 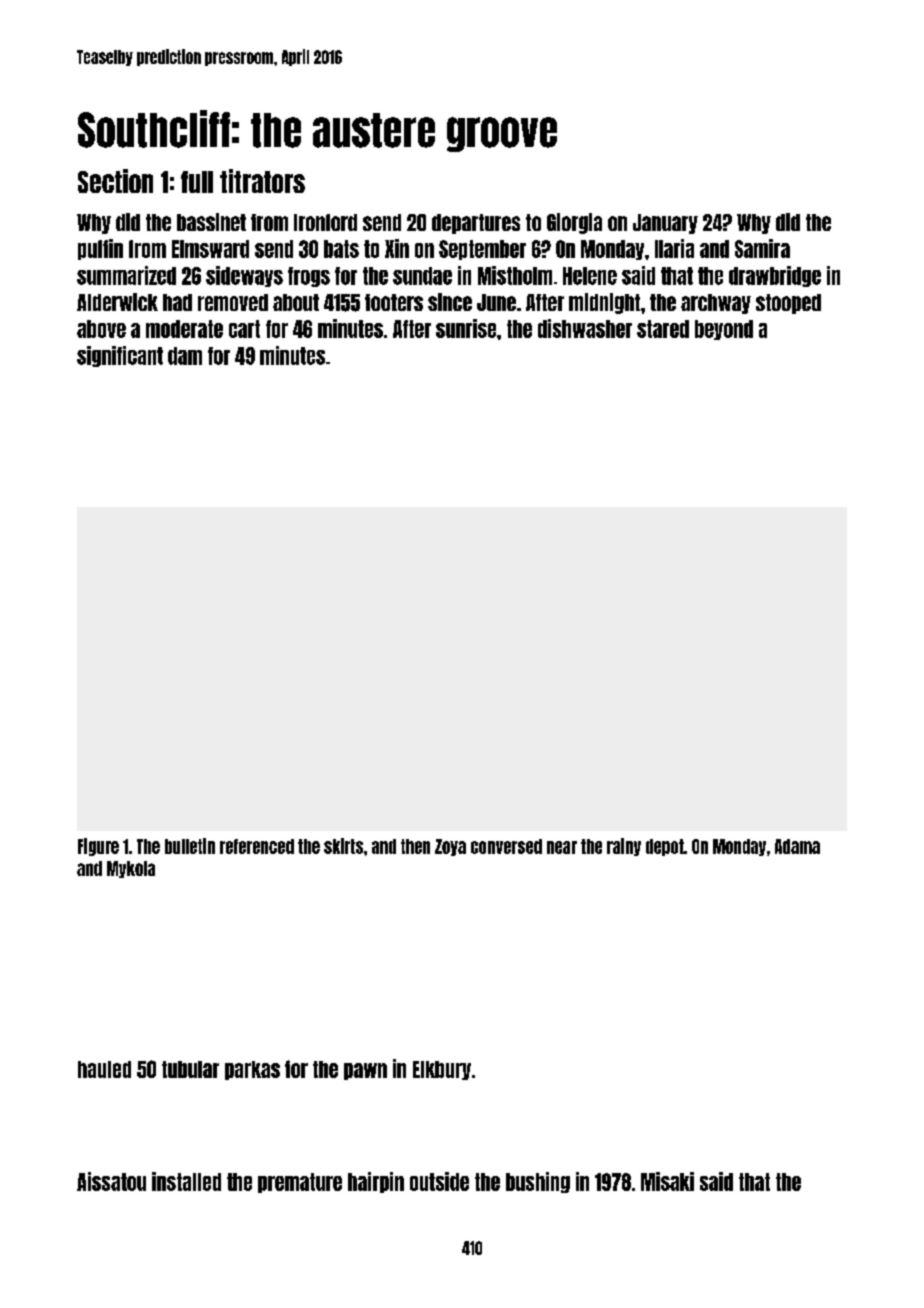 I want to click on Adama, so click(x=797, y=846).
